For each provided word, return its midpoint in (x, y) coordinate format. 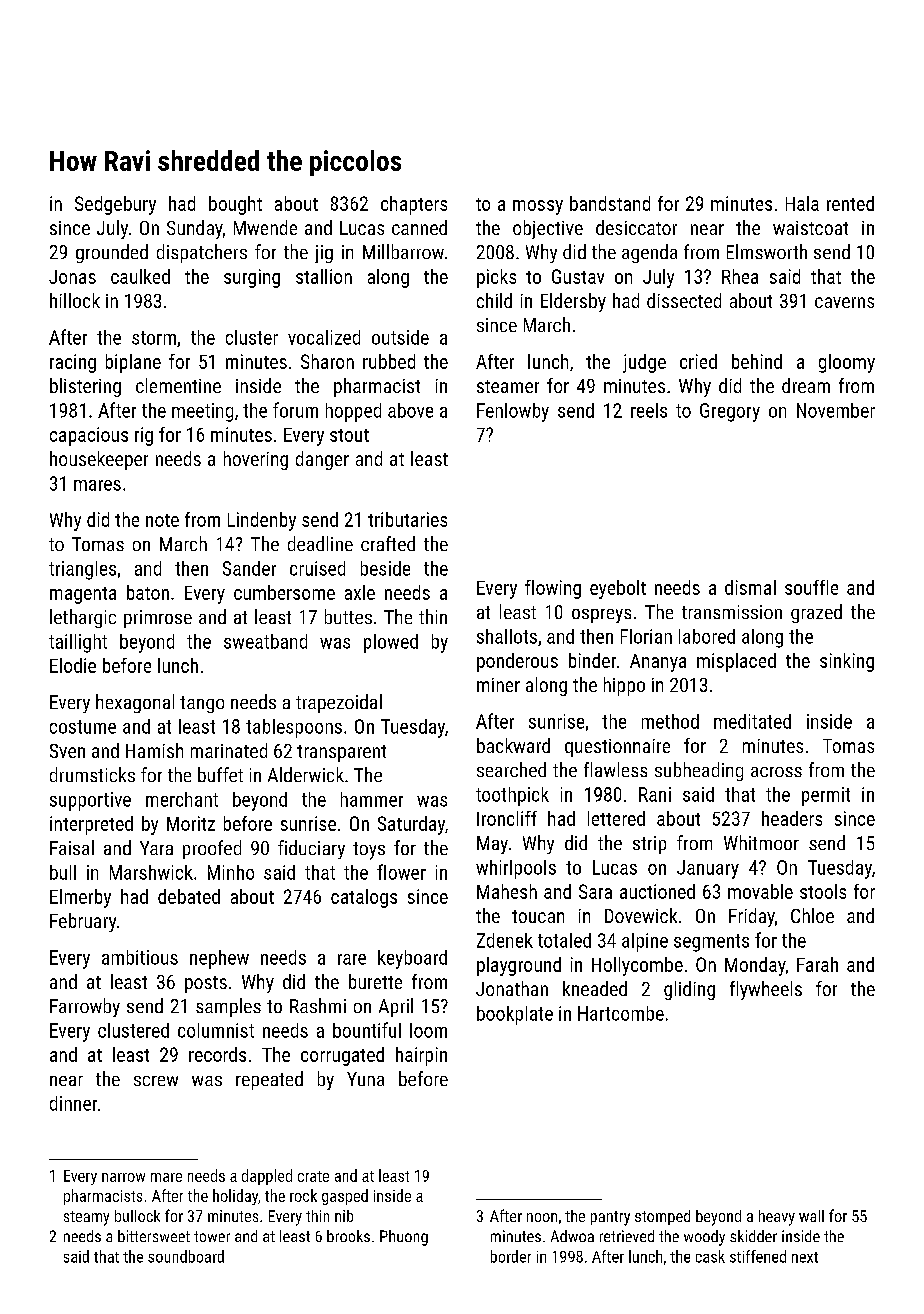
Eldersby (573, 302)
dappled (267, 1177)
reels (649, 410)
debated (189, 896)
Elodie (73, 665)
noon (542, 1217)
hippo (624, 686)
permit (826, 796)
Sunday (195, 229)
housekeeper (99, 460)
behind (757, 361)
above (410, 410)
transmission (732, 612)
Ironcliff (507, 818)
